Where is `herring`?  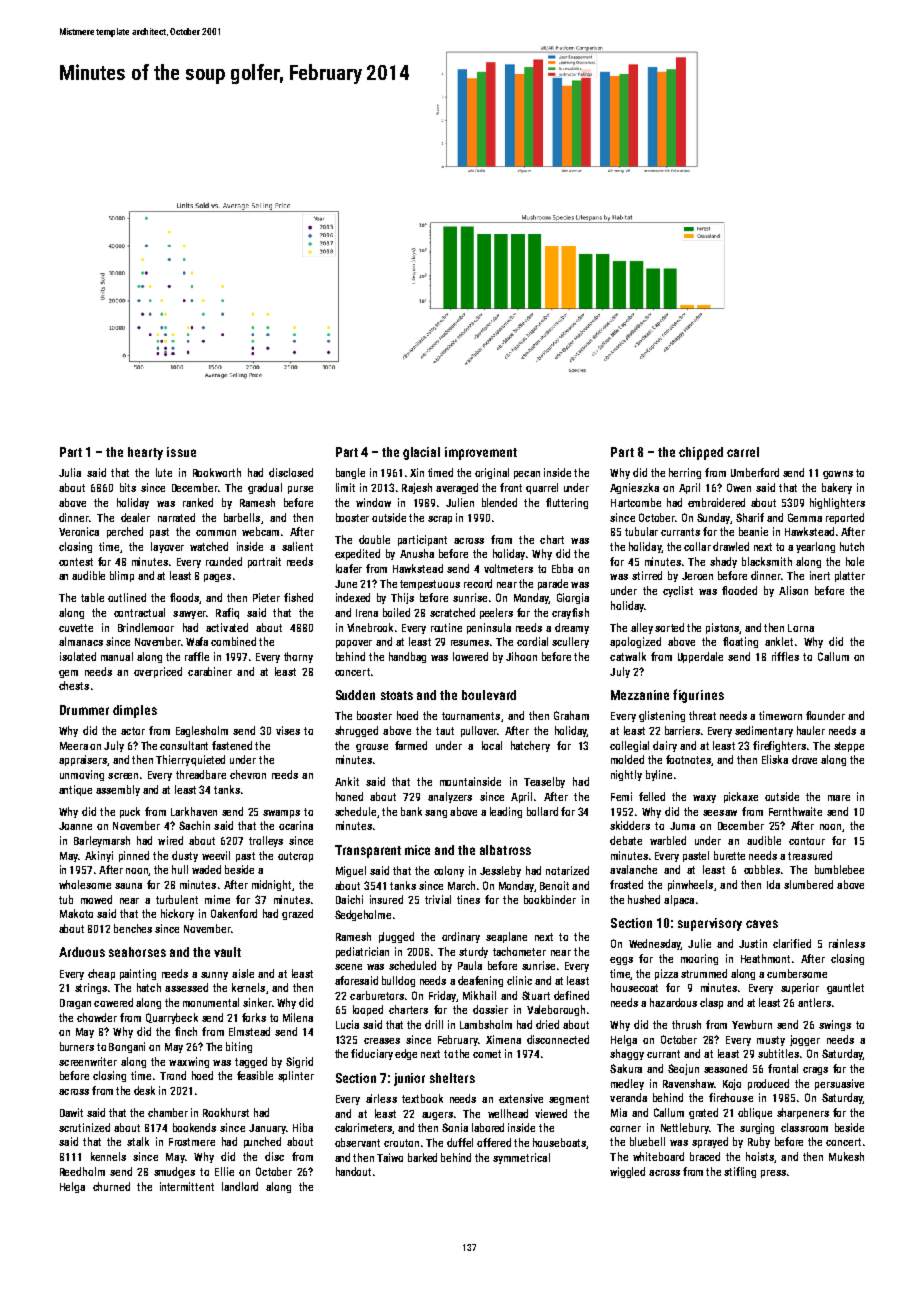 herring is located at coordinates (685, 473).
